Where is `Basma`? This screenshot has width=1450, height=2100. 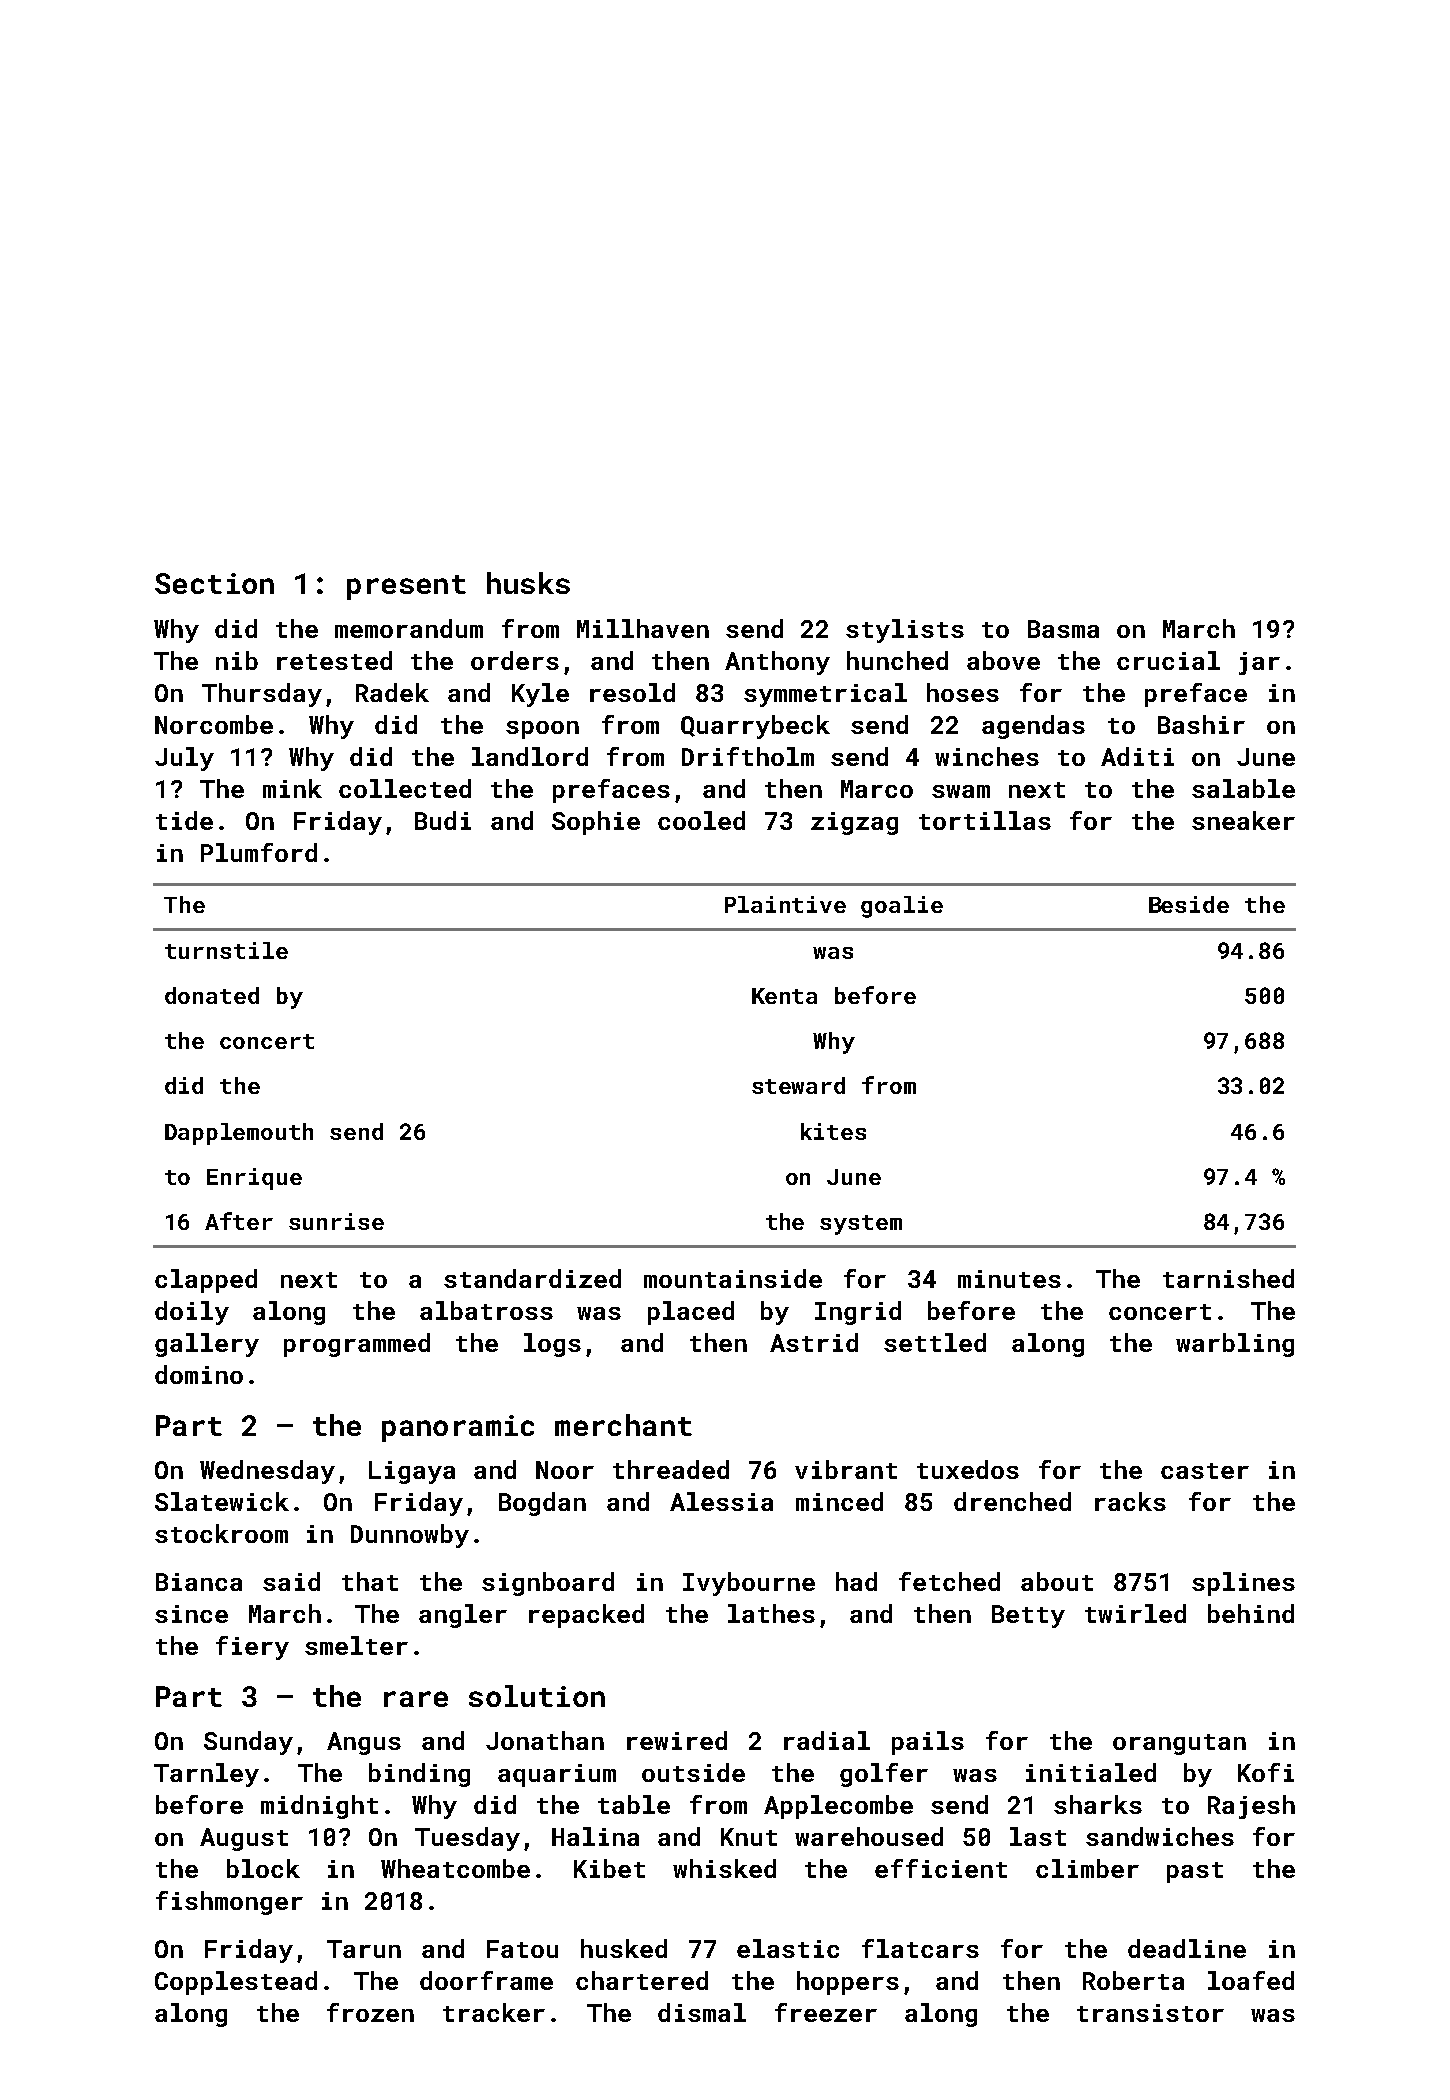 Basma is located at coordinates (1063, 629).
